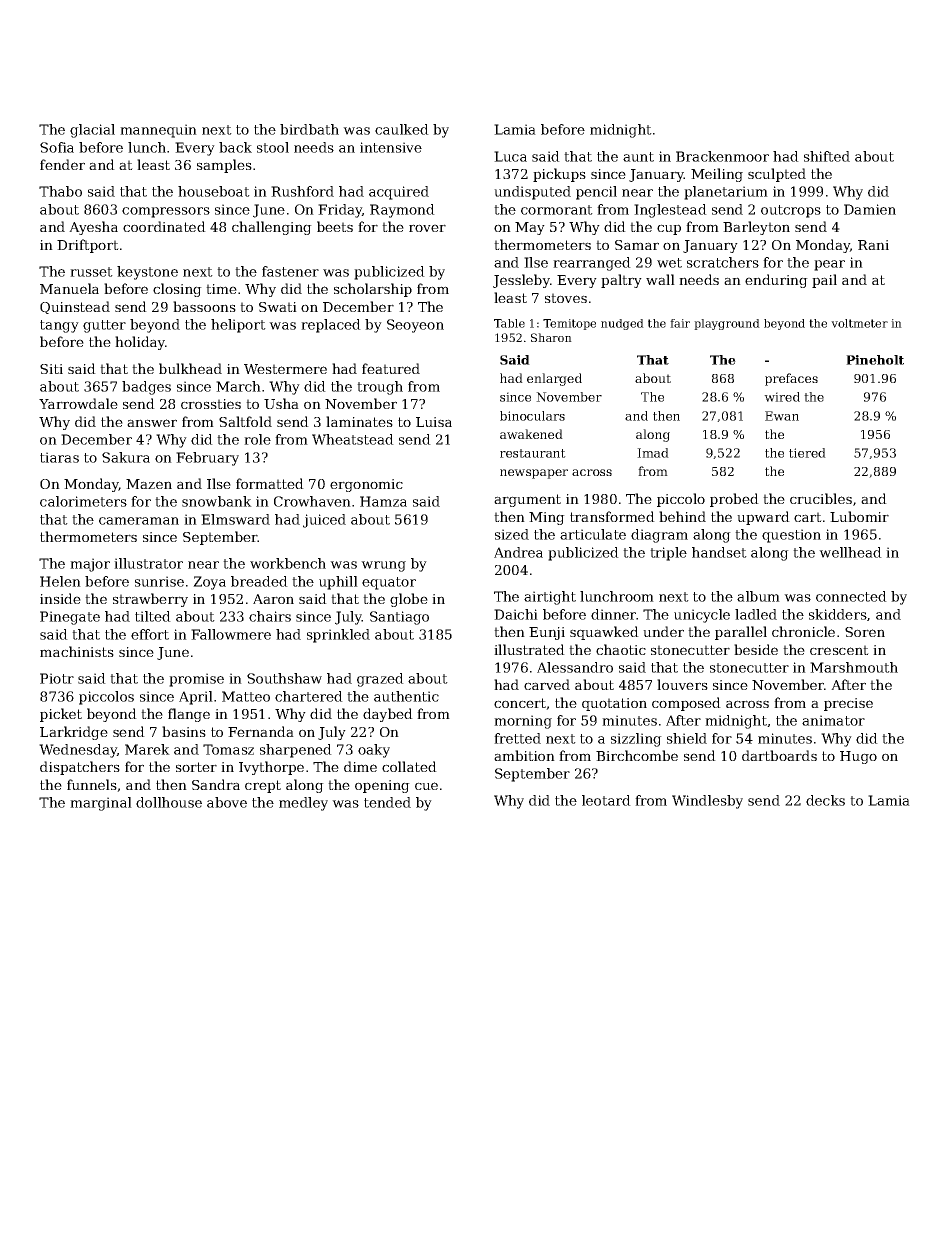 Image resolution: width=952 pixels, height=1233 pixels. I want to click on wall, so click(660, 279).
